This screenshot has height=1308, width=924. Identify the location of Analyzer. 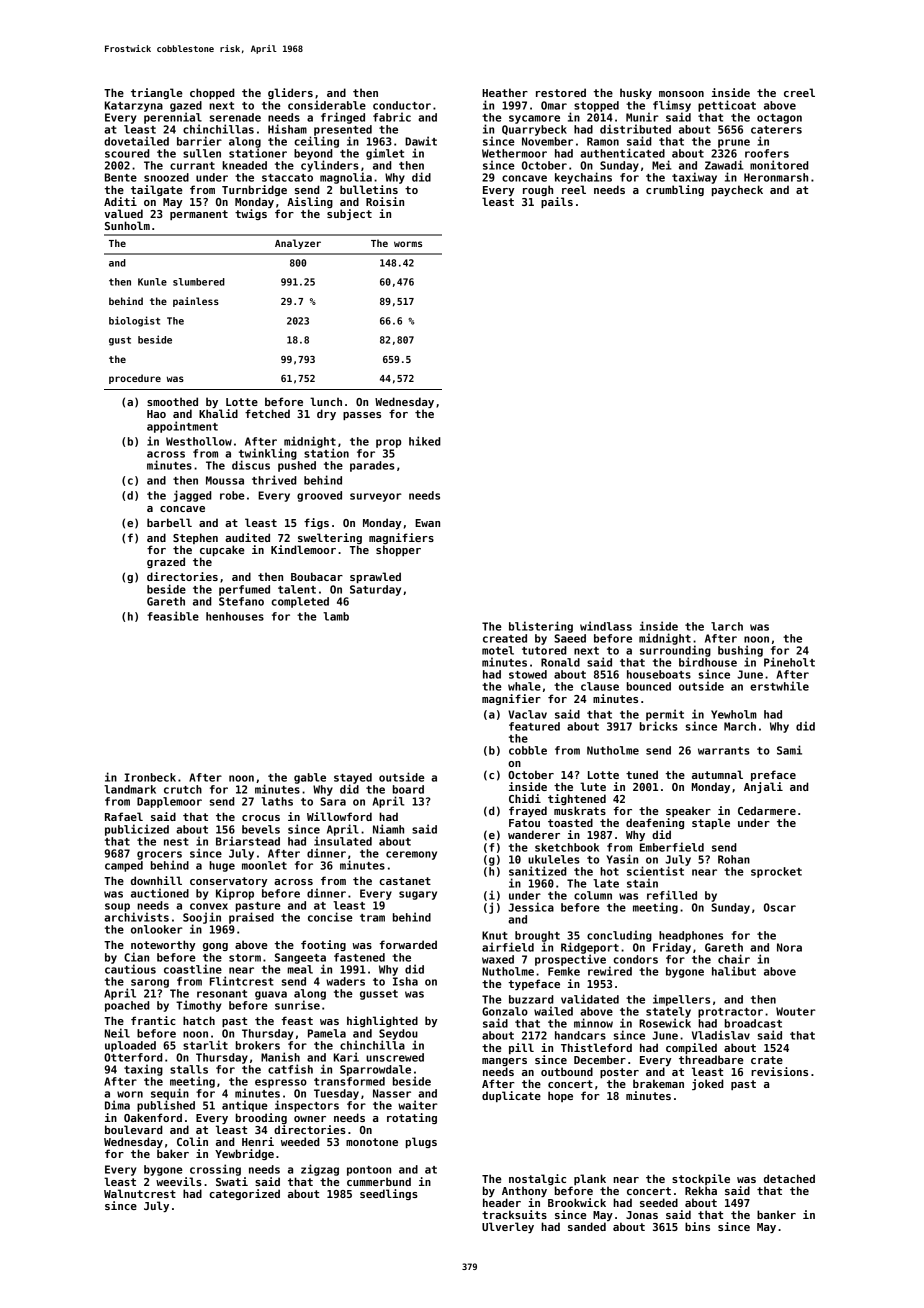
(298, 244).
